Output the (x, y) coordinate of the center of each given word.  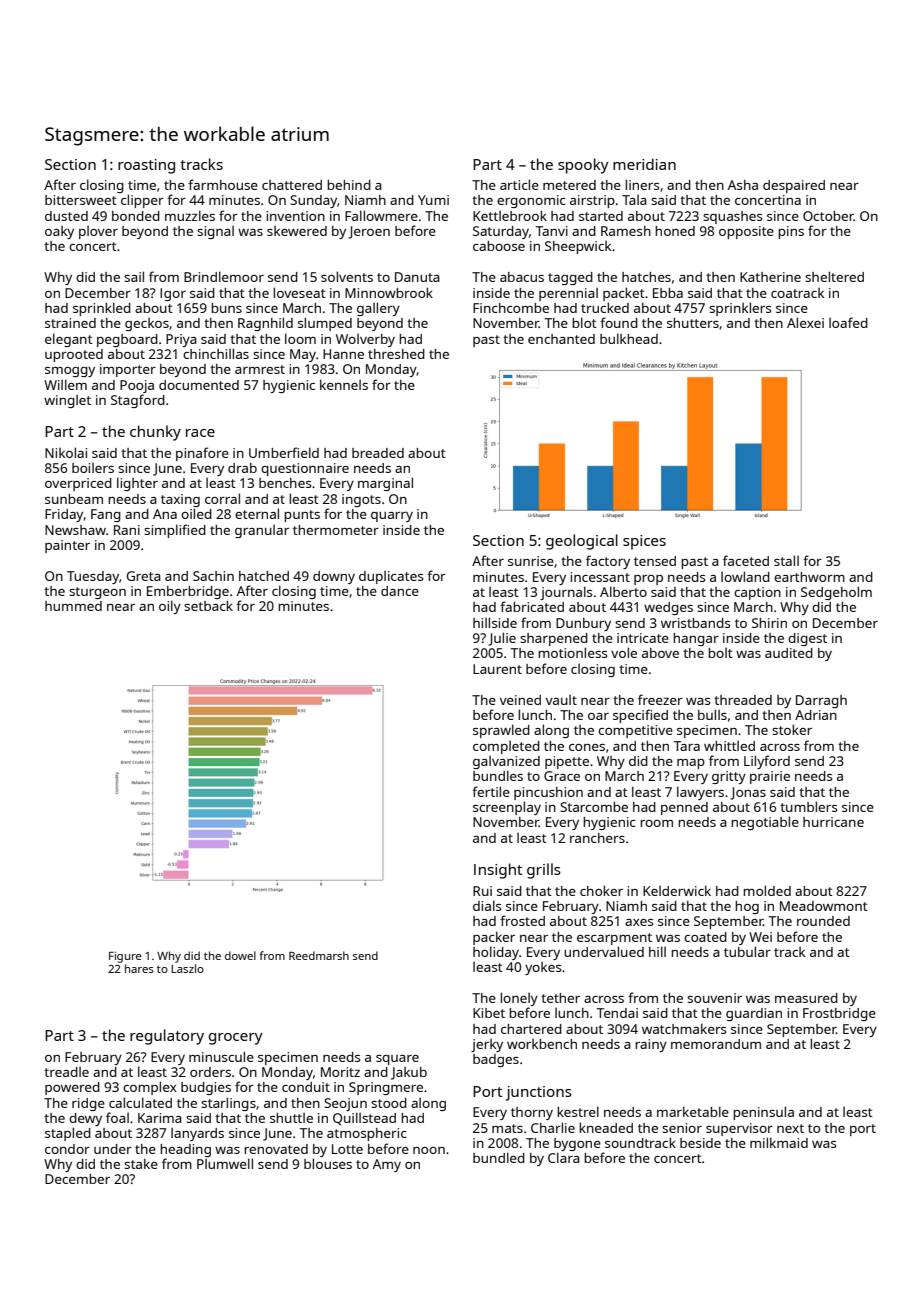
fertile (491, 791)
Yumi (433, 200)
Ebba (668, 293)
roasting (146, 166)
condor (67, 1149)
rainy (651, 1045)
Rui (482, 891)
